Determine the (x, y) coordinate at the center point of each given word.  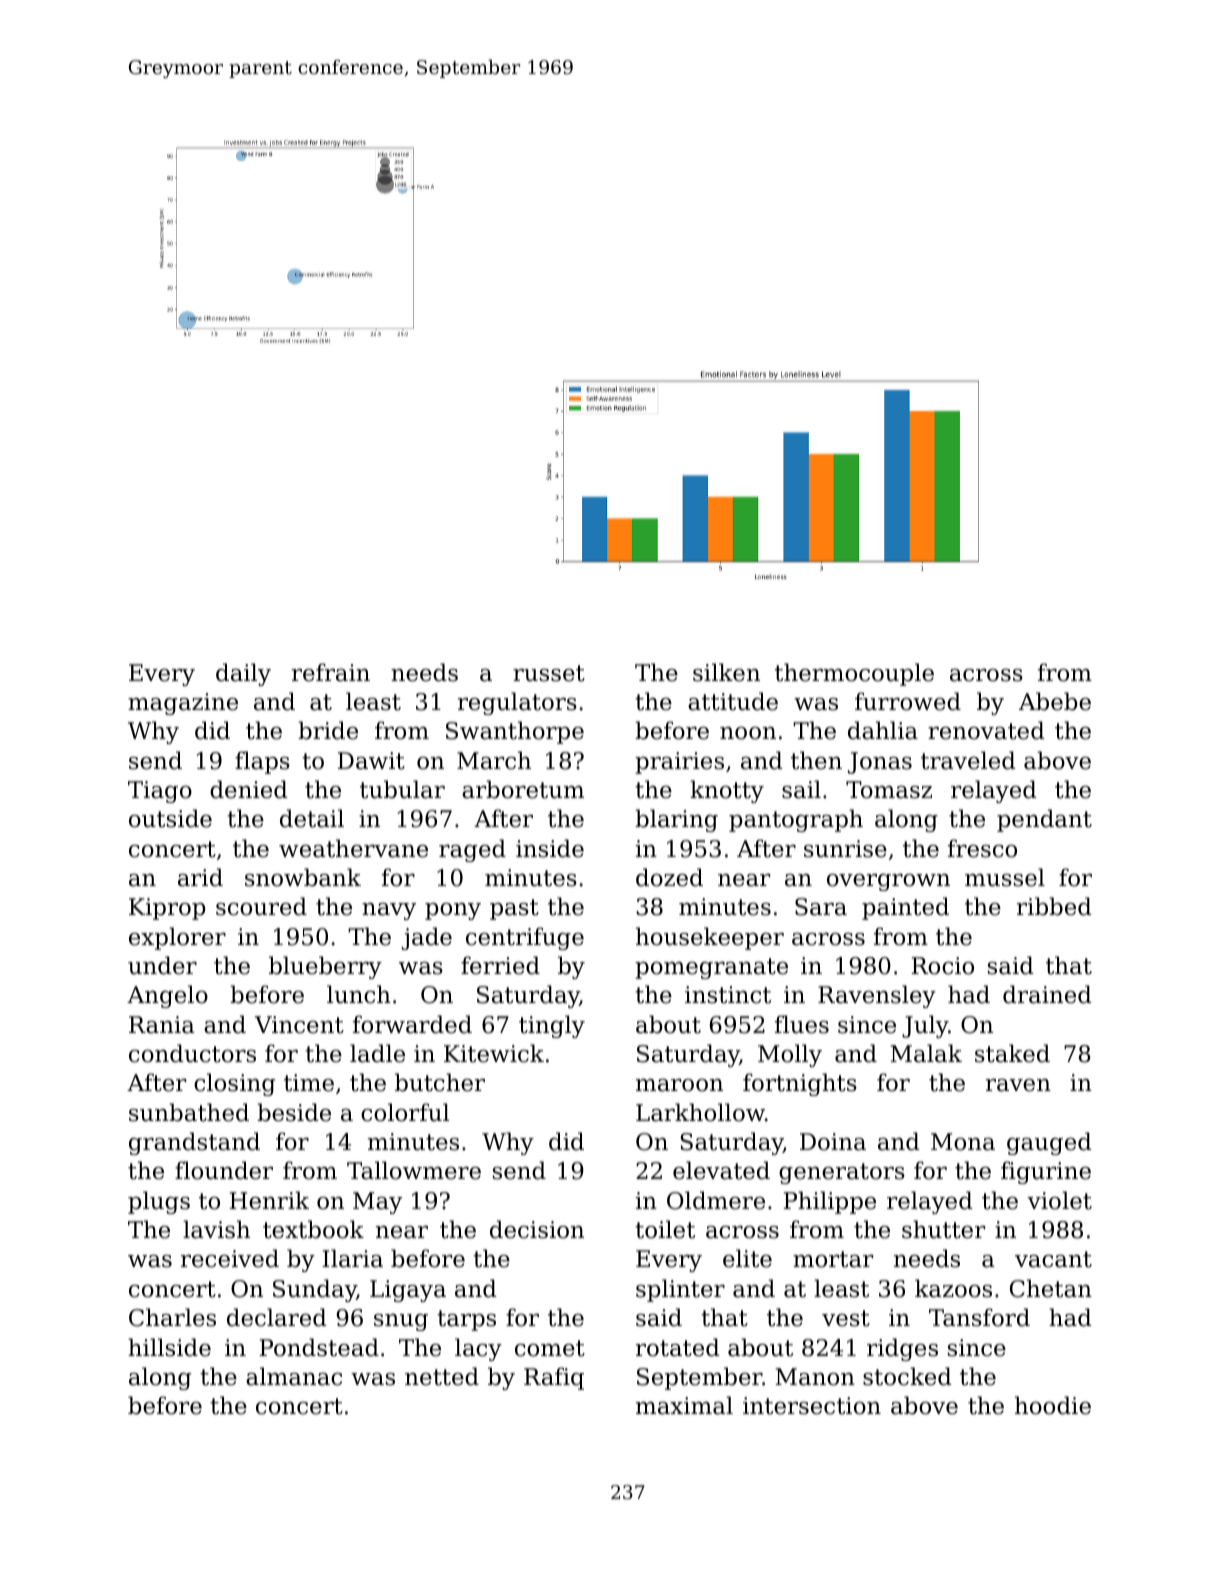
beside (294, 1112)
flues (802, 1024)
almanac (294, 1376)
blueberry (325, 967)
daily (243, 674)
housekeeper (710, 938)
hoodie (1053, 1405)
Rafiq (554, 1378)
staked (1012, 1053)
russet (549, 673)
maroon (679, 1085)
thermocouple (854, 674)
